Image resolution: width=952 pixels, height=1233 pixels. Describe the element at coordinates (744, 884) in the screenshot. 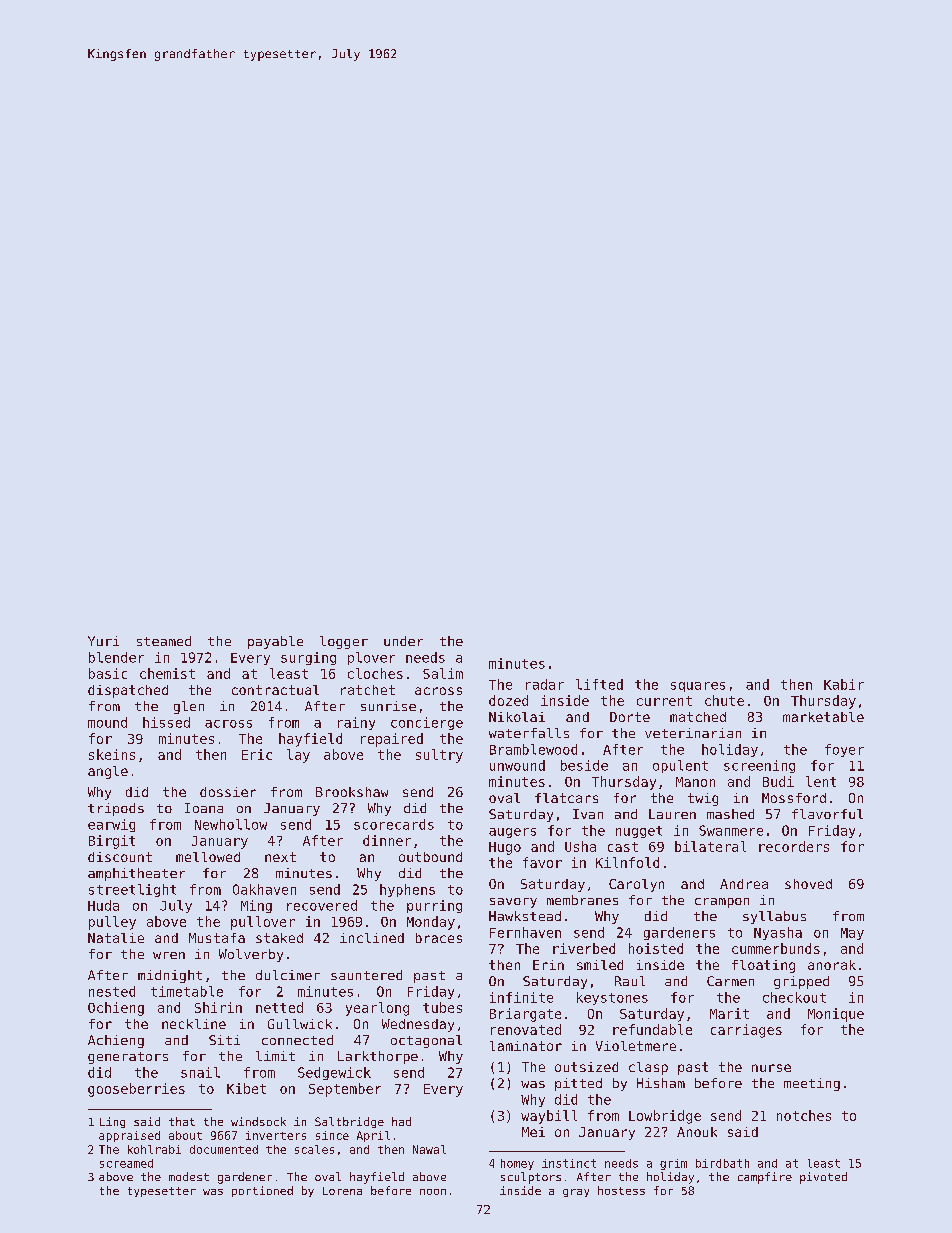

I see `Andrea` at that location.
